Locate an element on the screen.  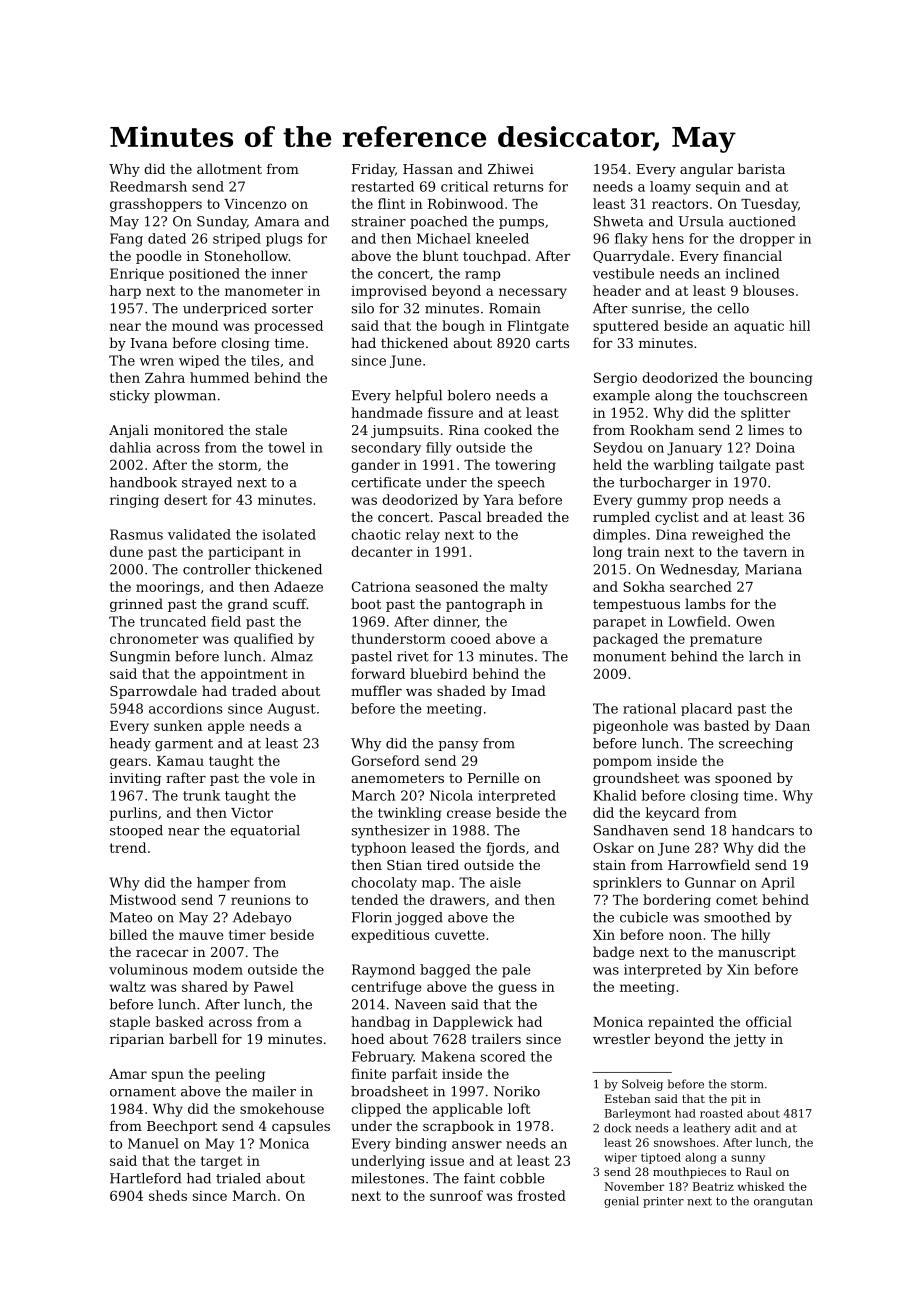
noon is located at coordinates (685, 936).
